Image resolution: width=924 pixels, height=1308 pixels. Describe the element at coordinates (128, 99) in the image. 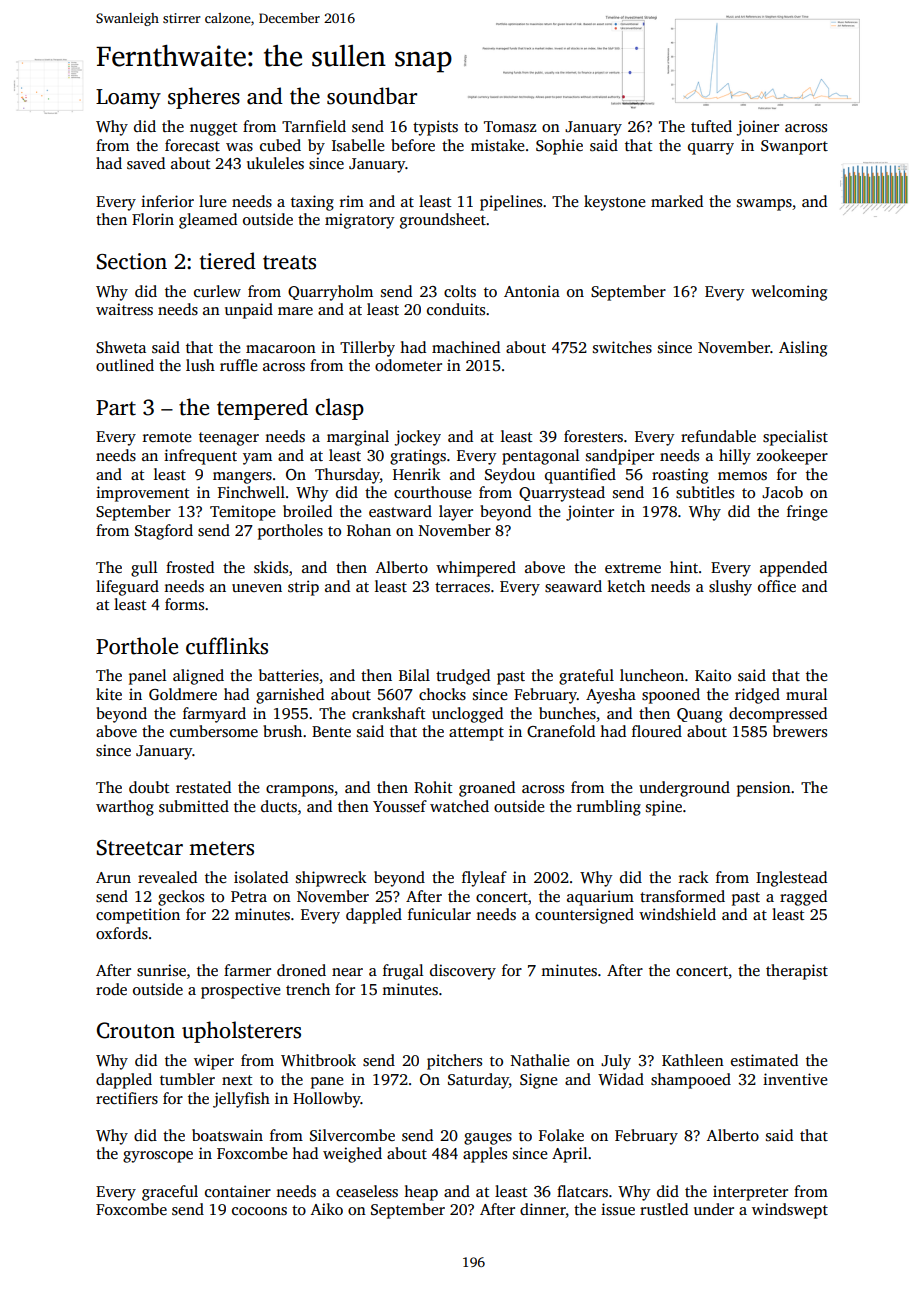

I see `Loamy` at that location.
